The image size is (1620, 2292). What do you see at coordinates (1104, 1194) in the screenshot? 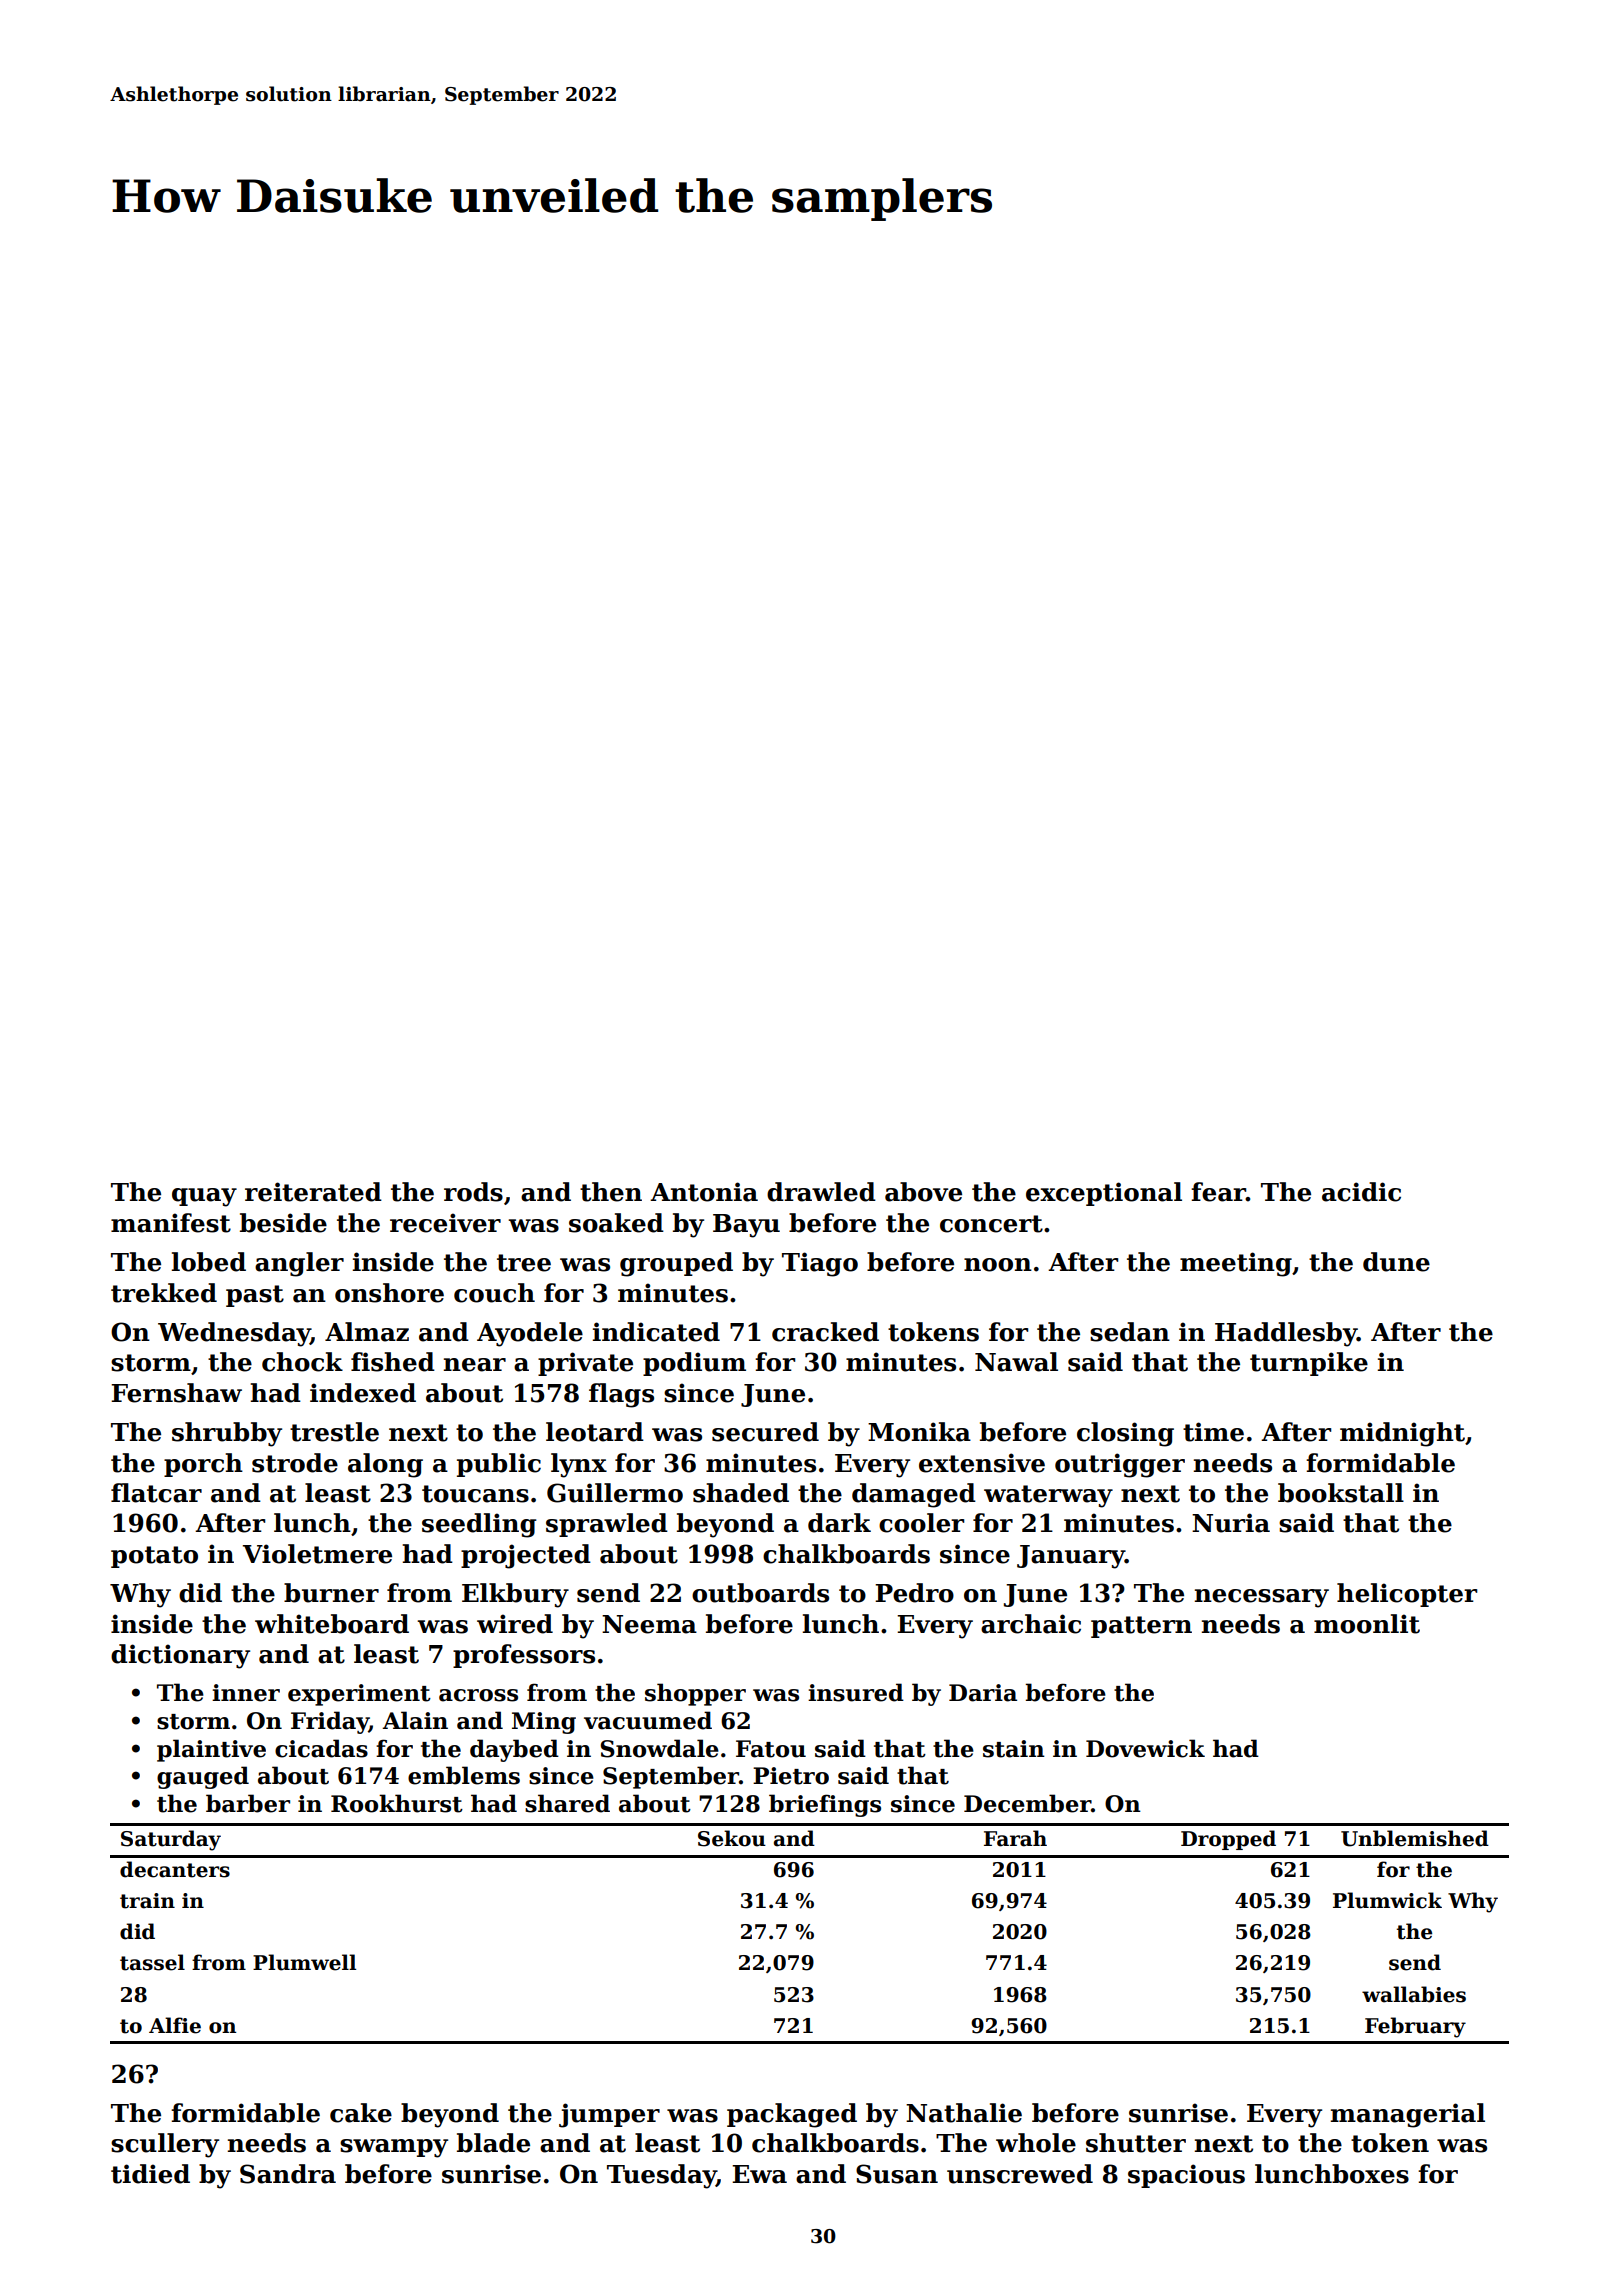
I see `exceptional` at bounding box center [1104, 1194].
